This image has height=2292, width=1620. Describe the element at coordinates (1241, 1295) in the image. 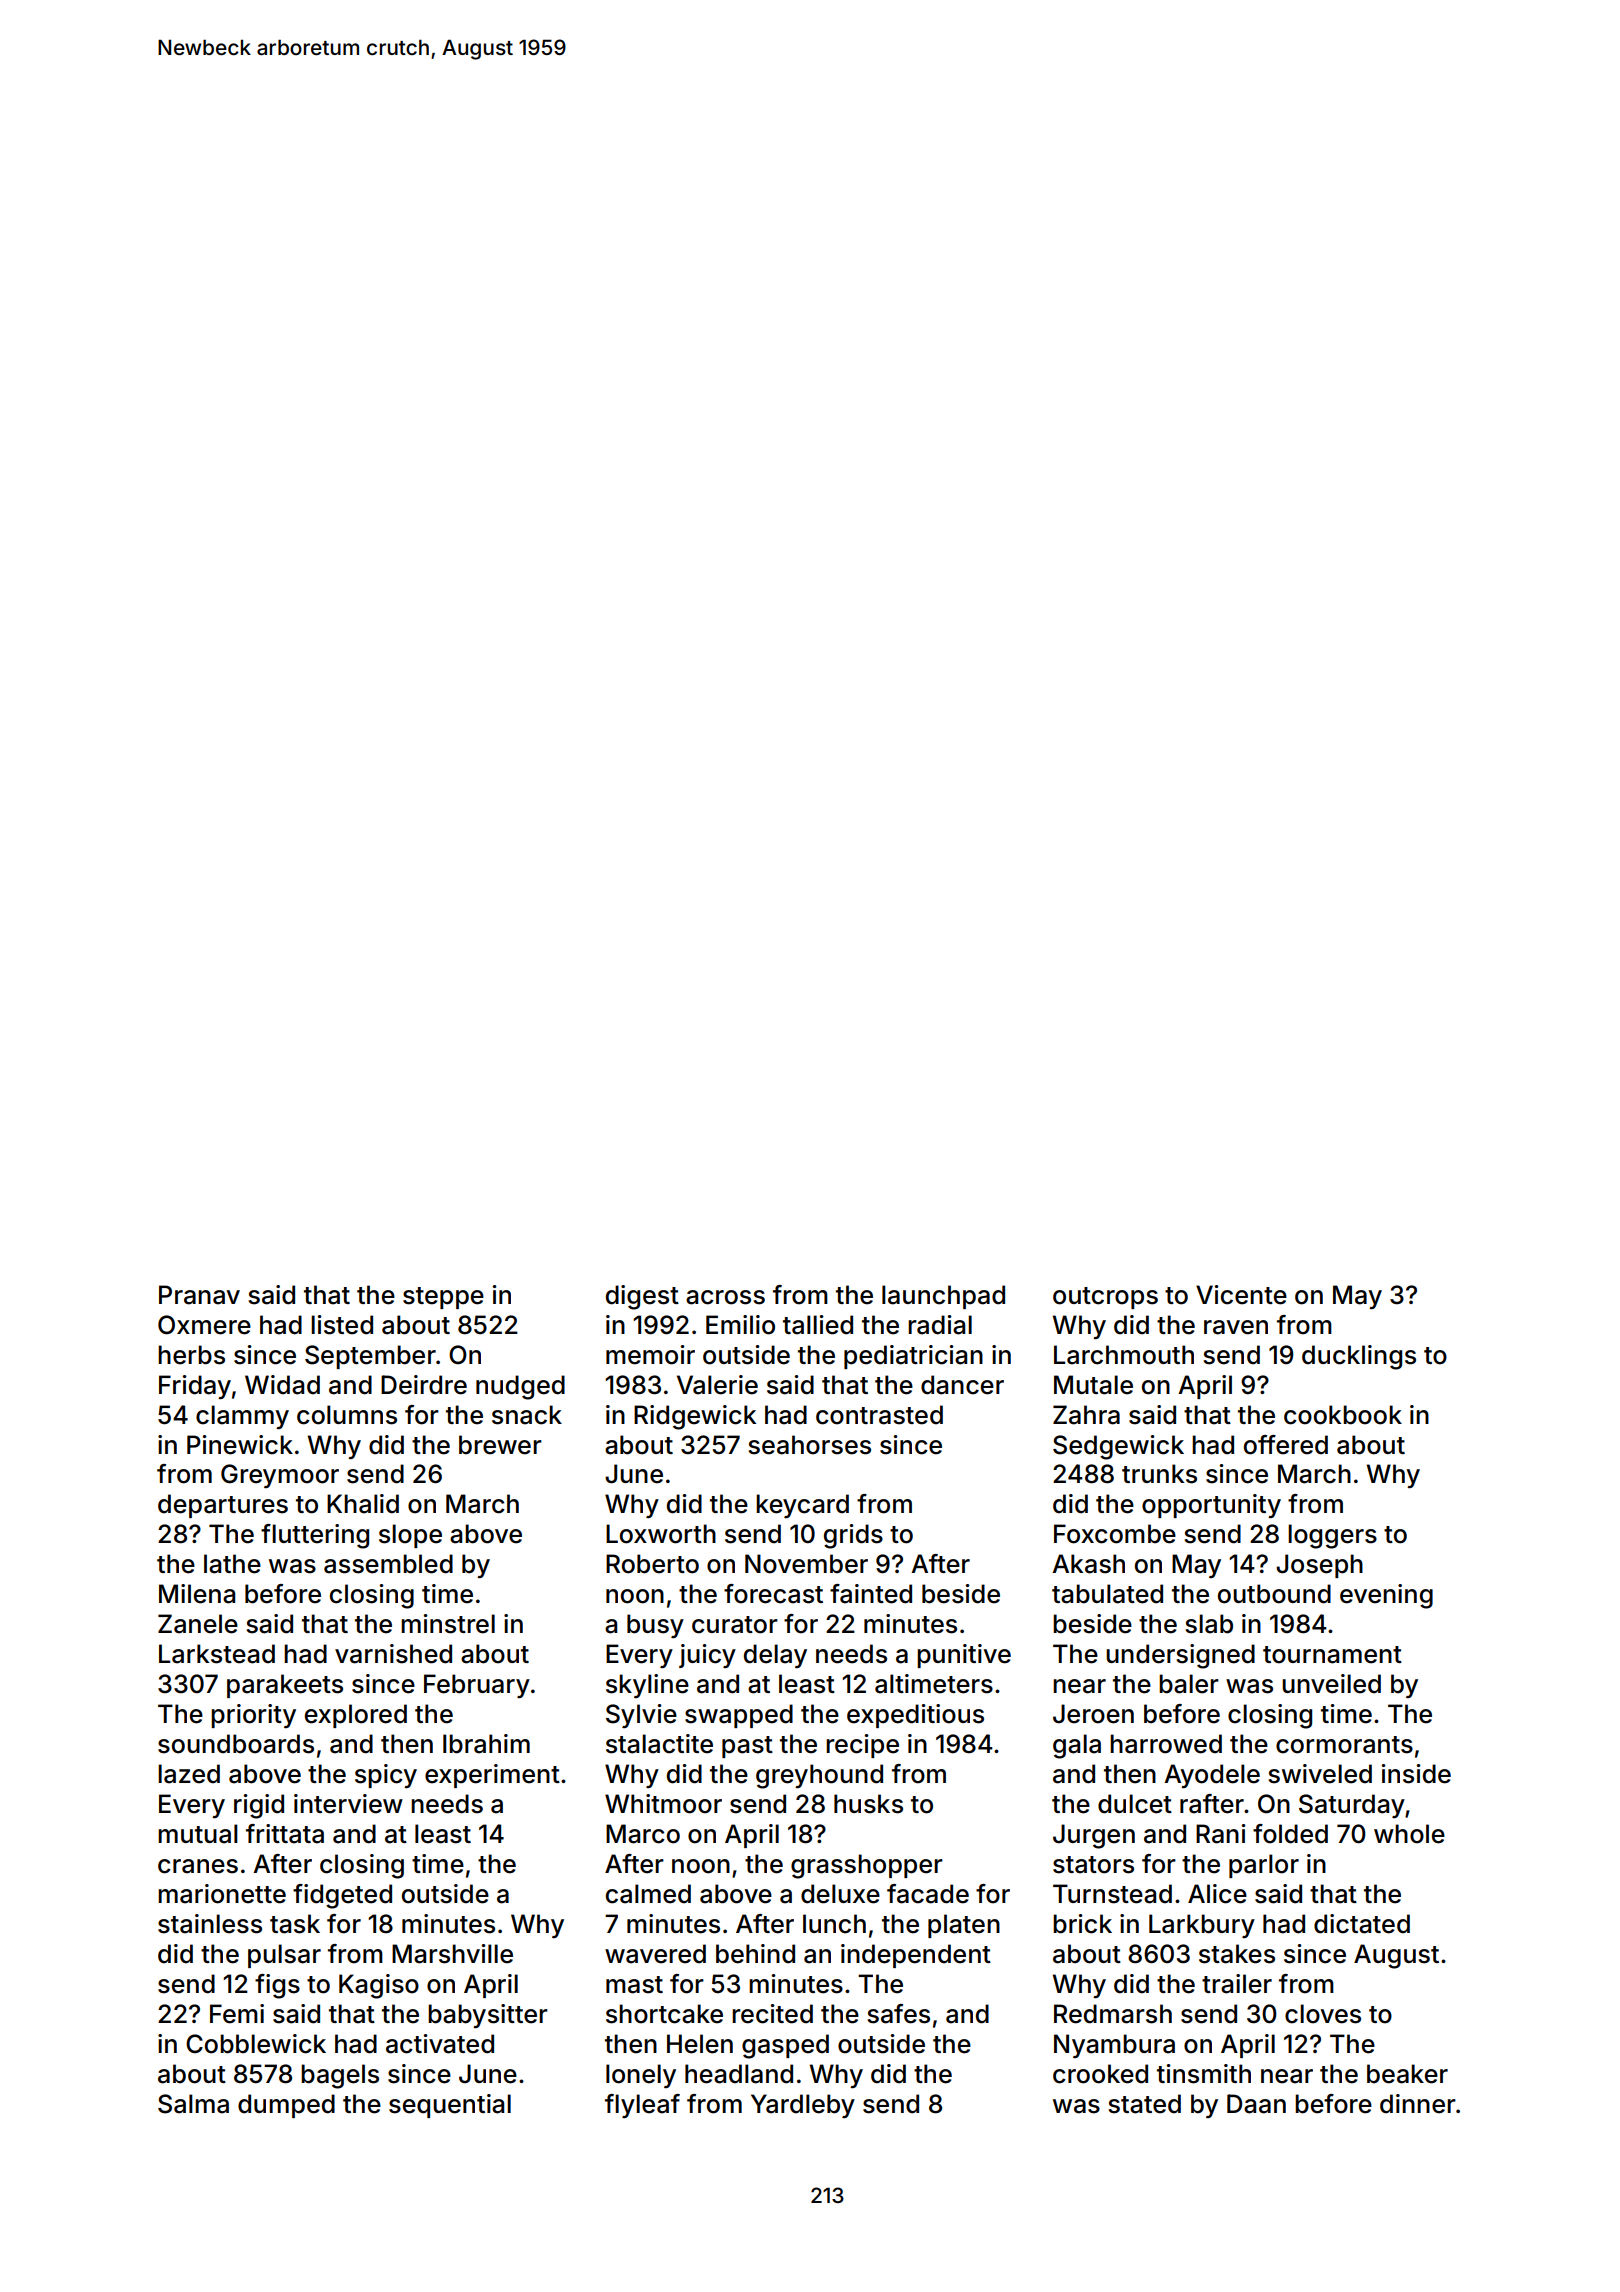

I see `Vicente` at that location.
